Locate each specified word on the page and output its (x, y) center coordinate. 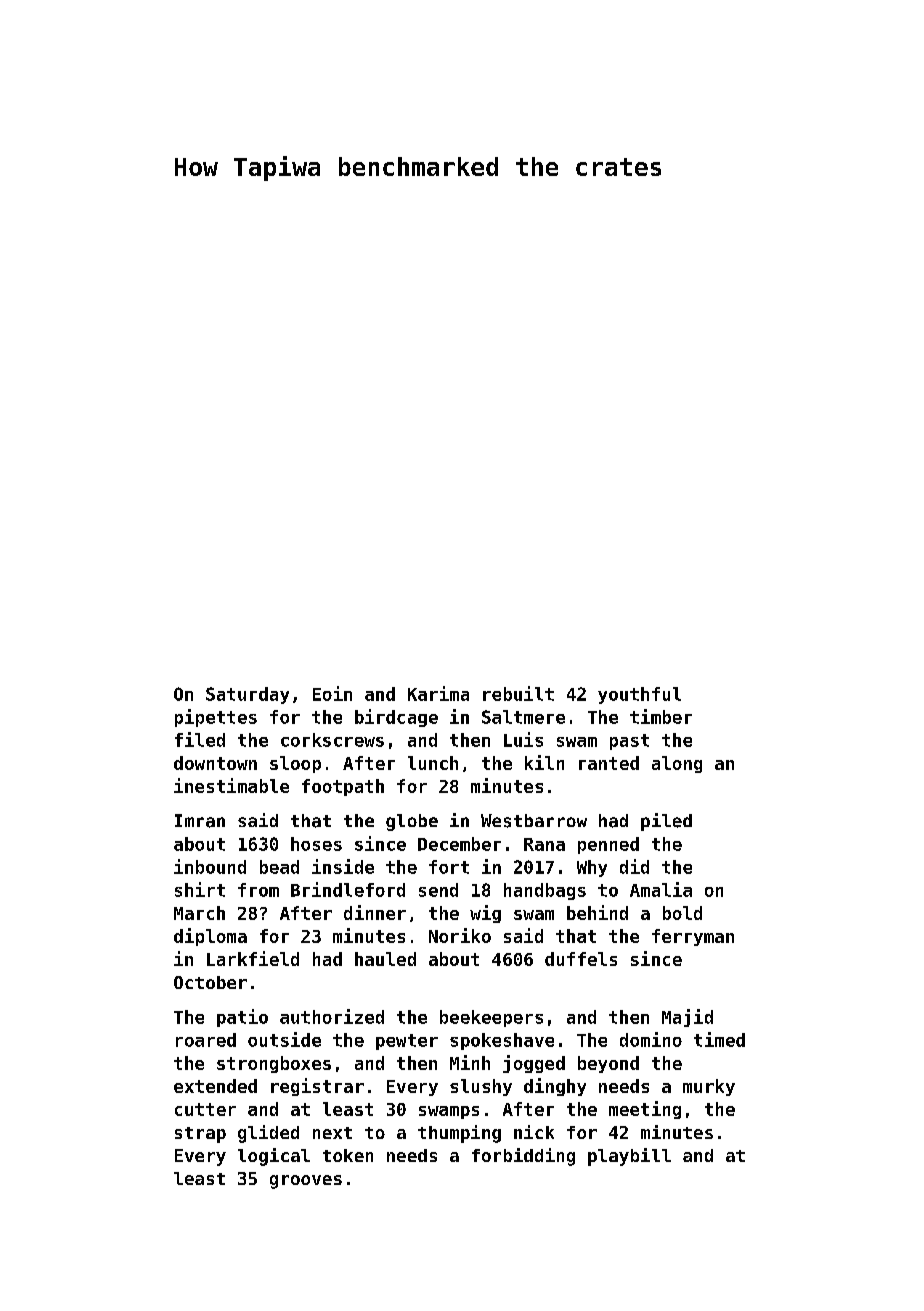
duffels (581, 959)
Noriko (460, 935)
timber (661, 716)
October (210, 982)
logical (274, 1157)
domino (651, 1039)
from (258, 890)
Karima (438, 693)
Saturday (247, 695)
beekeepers (491, 1018)
